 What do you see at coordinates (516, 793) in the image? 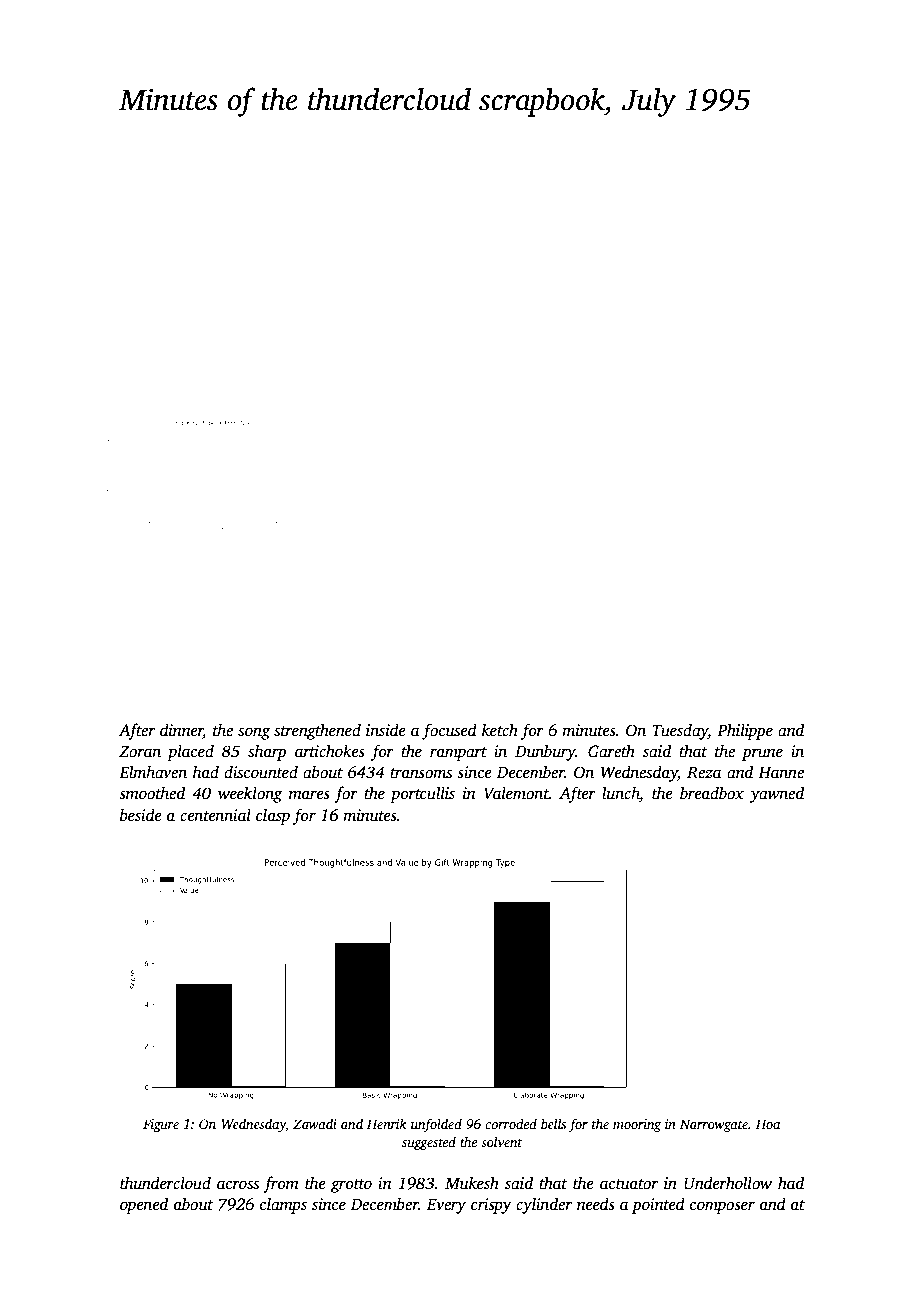
I see `Valemont` at bounding box center [516, 793].
